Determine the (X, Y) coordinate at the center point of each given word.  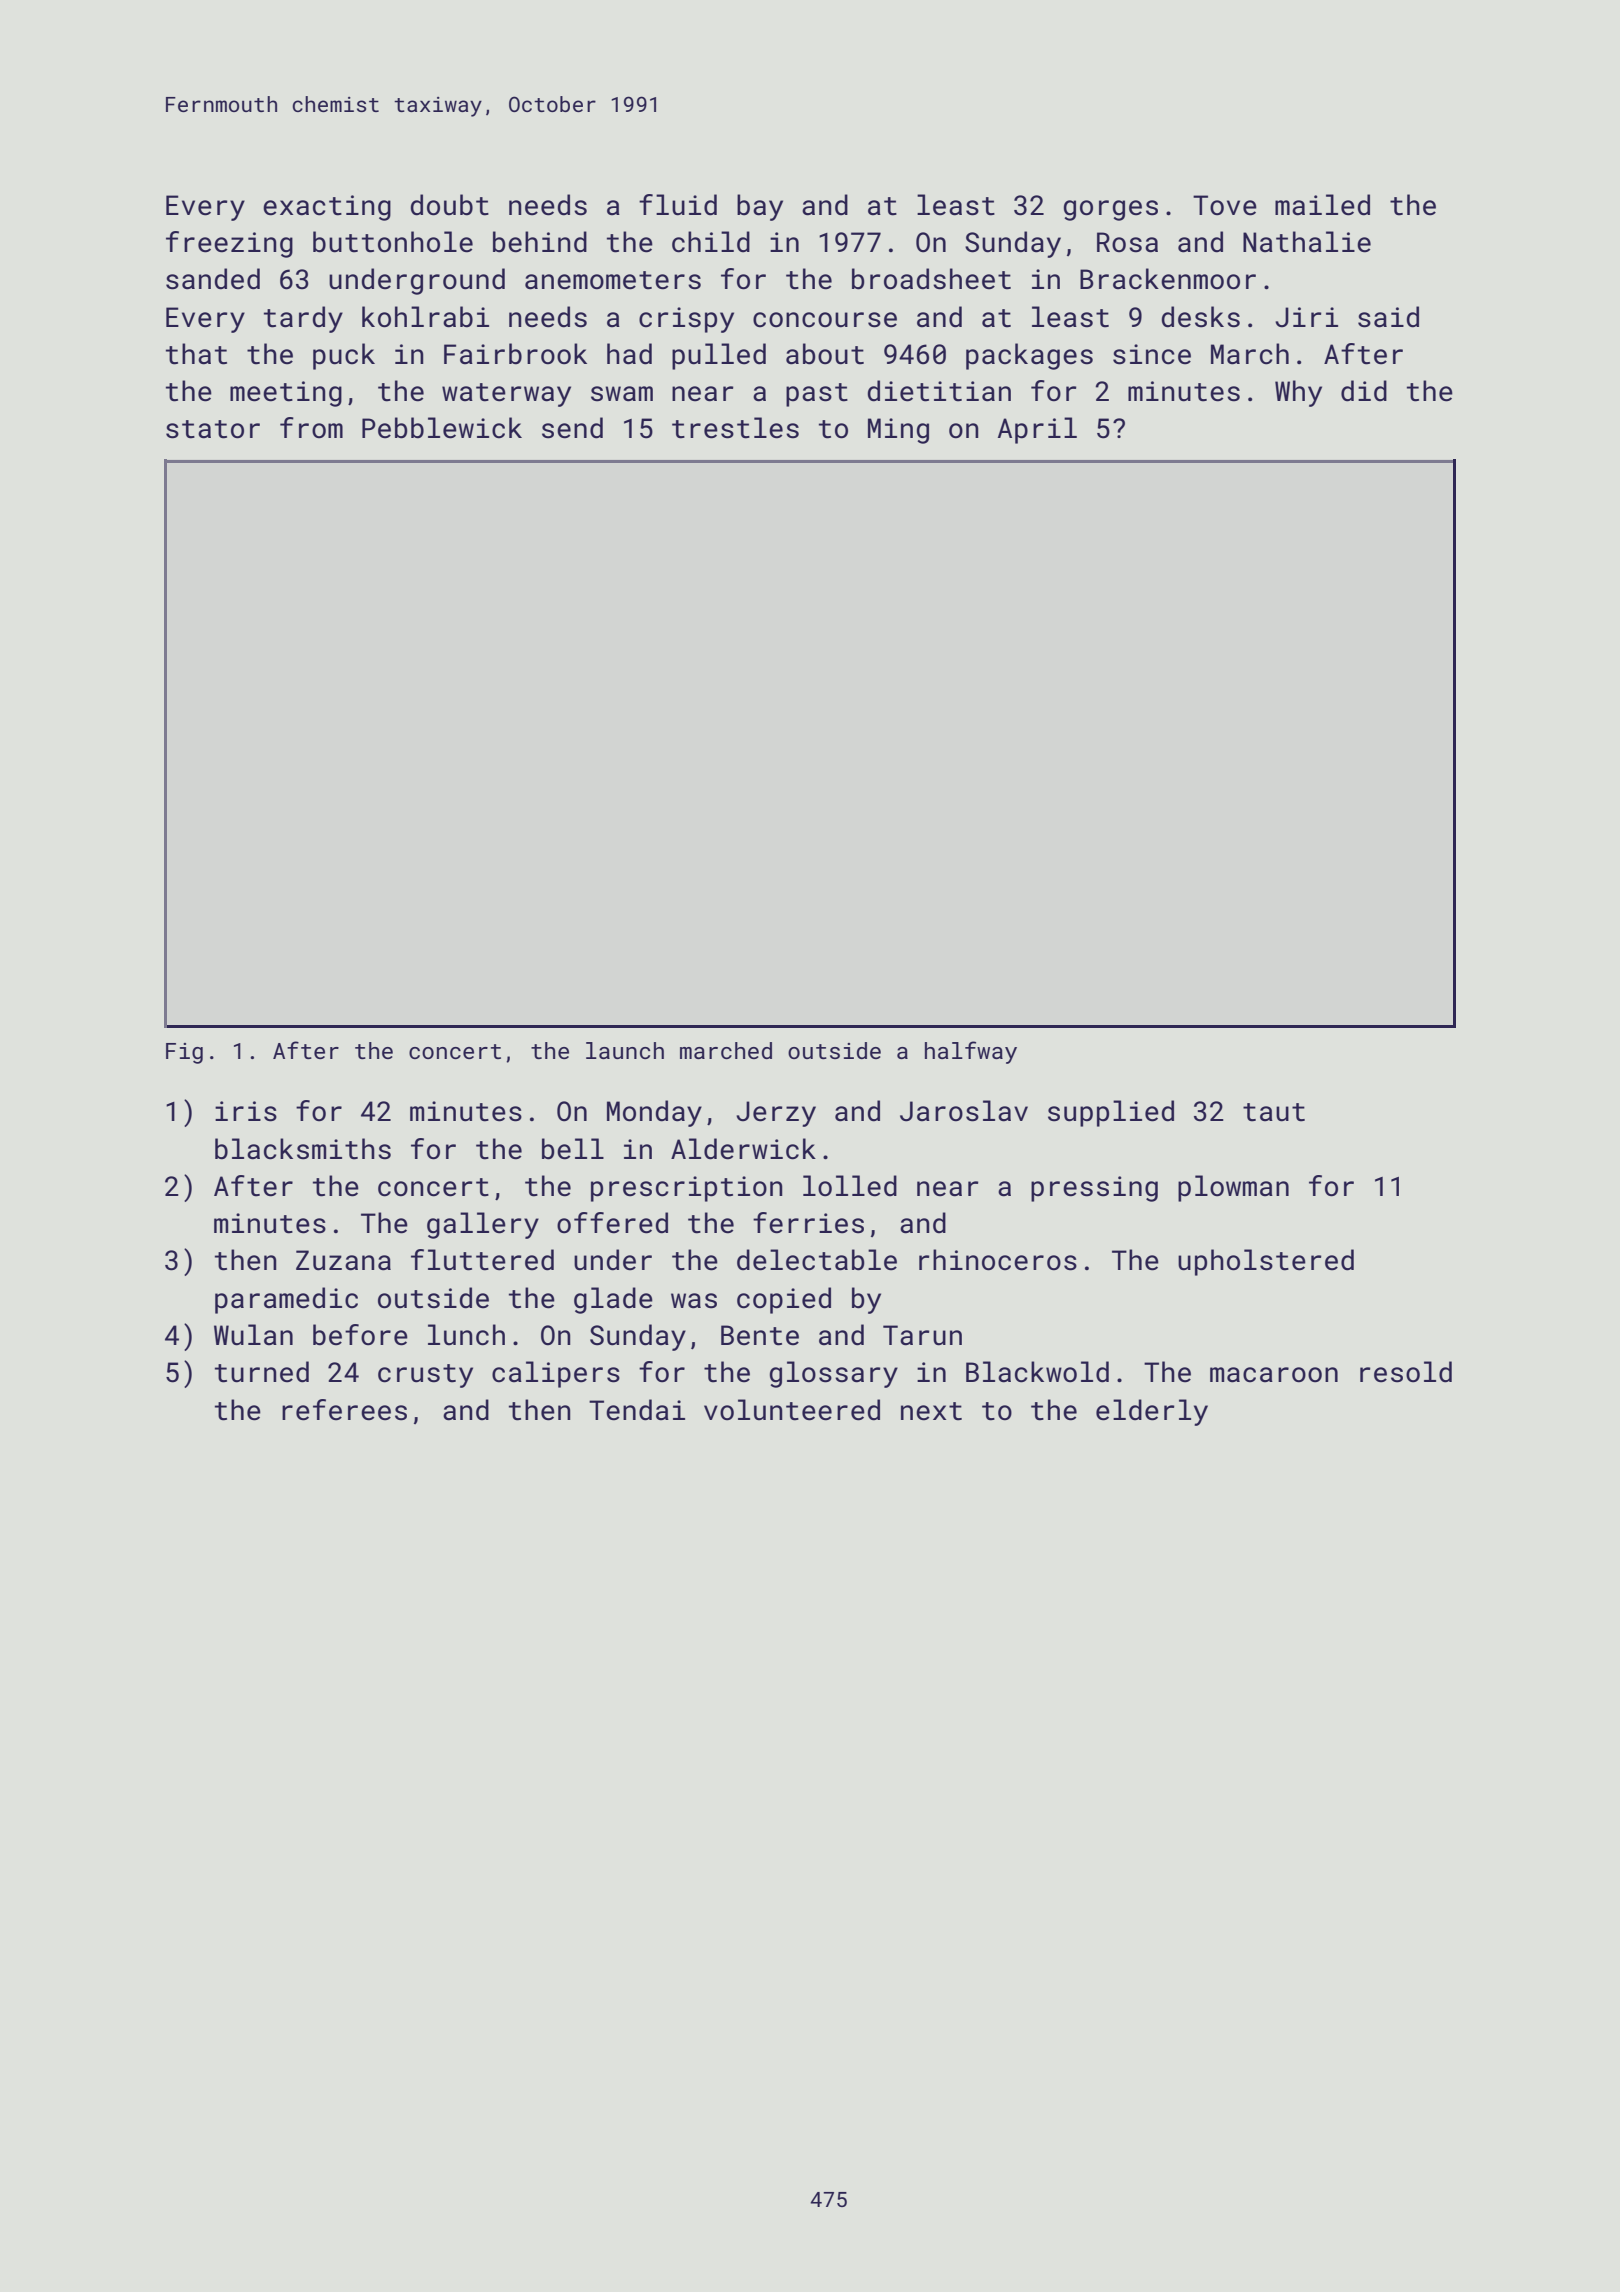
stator (213, 429)
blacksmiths (303, 1149)
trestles (735, 428)
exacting (327, 208)
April (1037, 430)
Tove (1225, 205)
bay (760, 207)
